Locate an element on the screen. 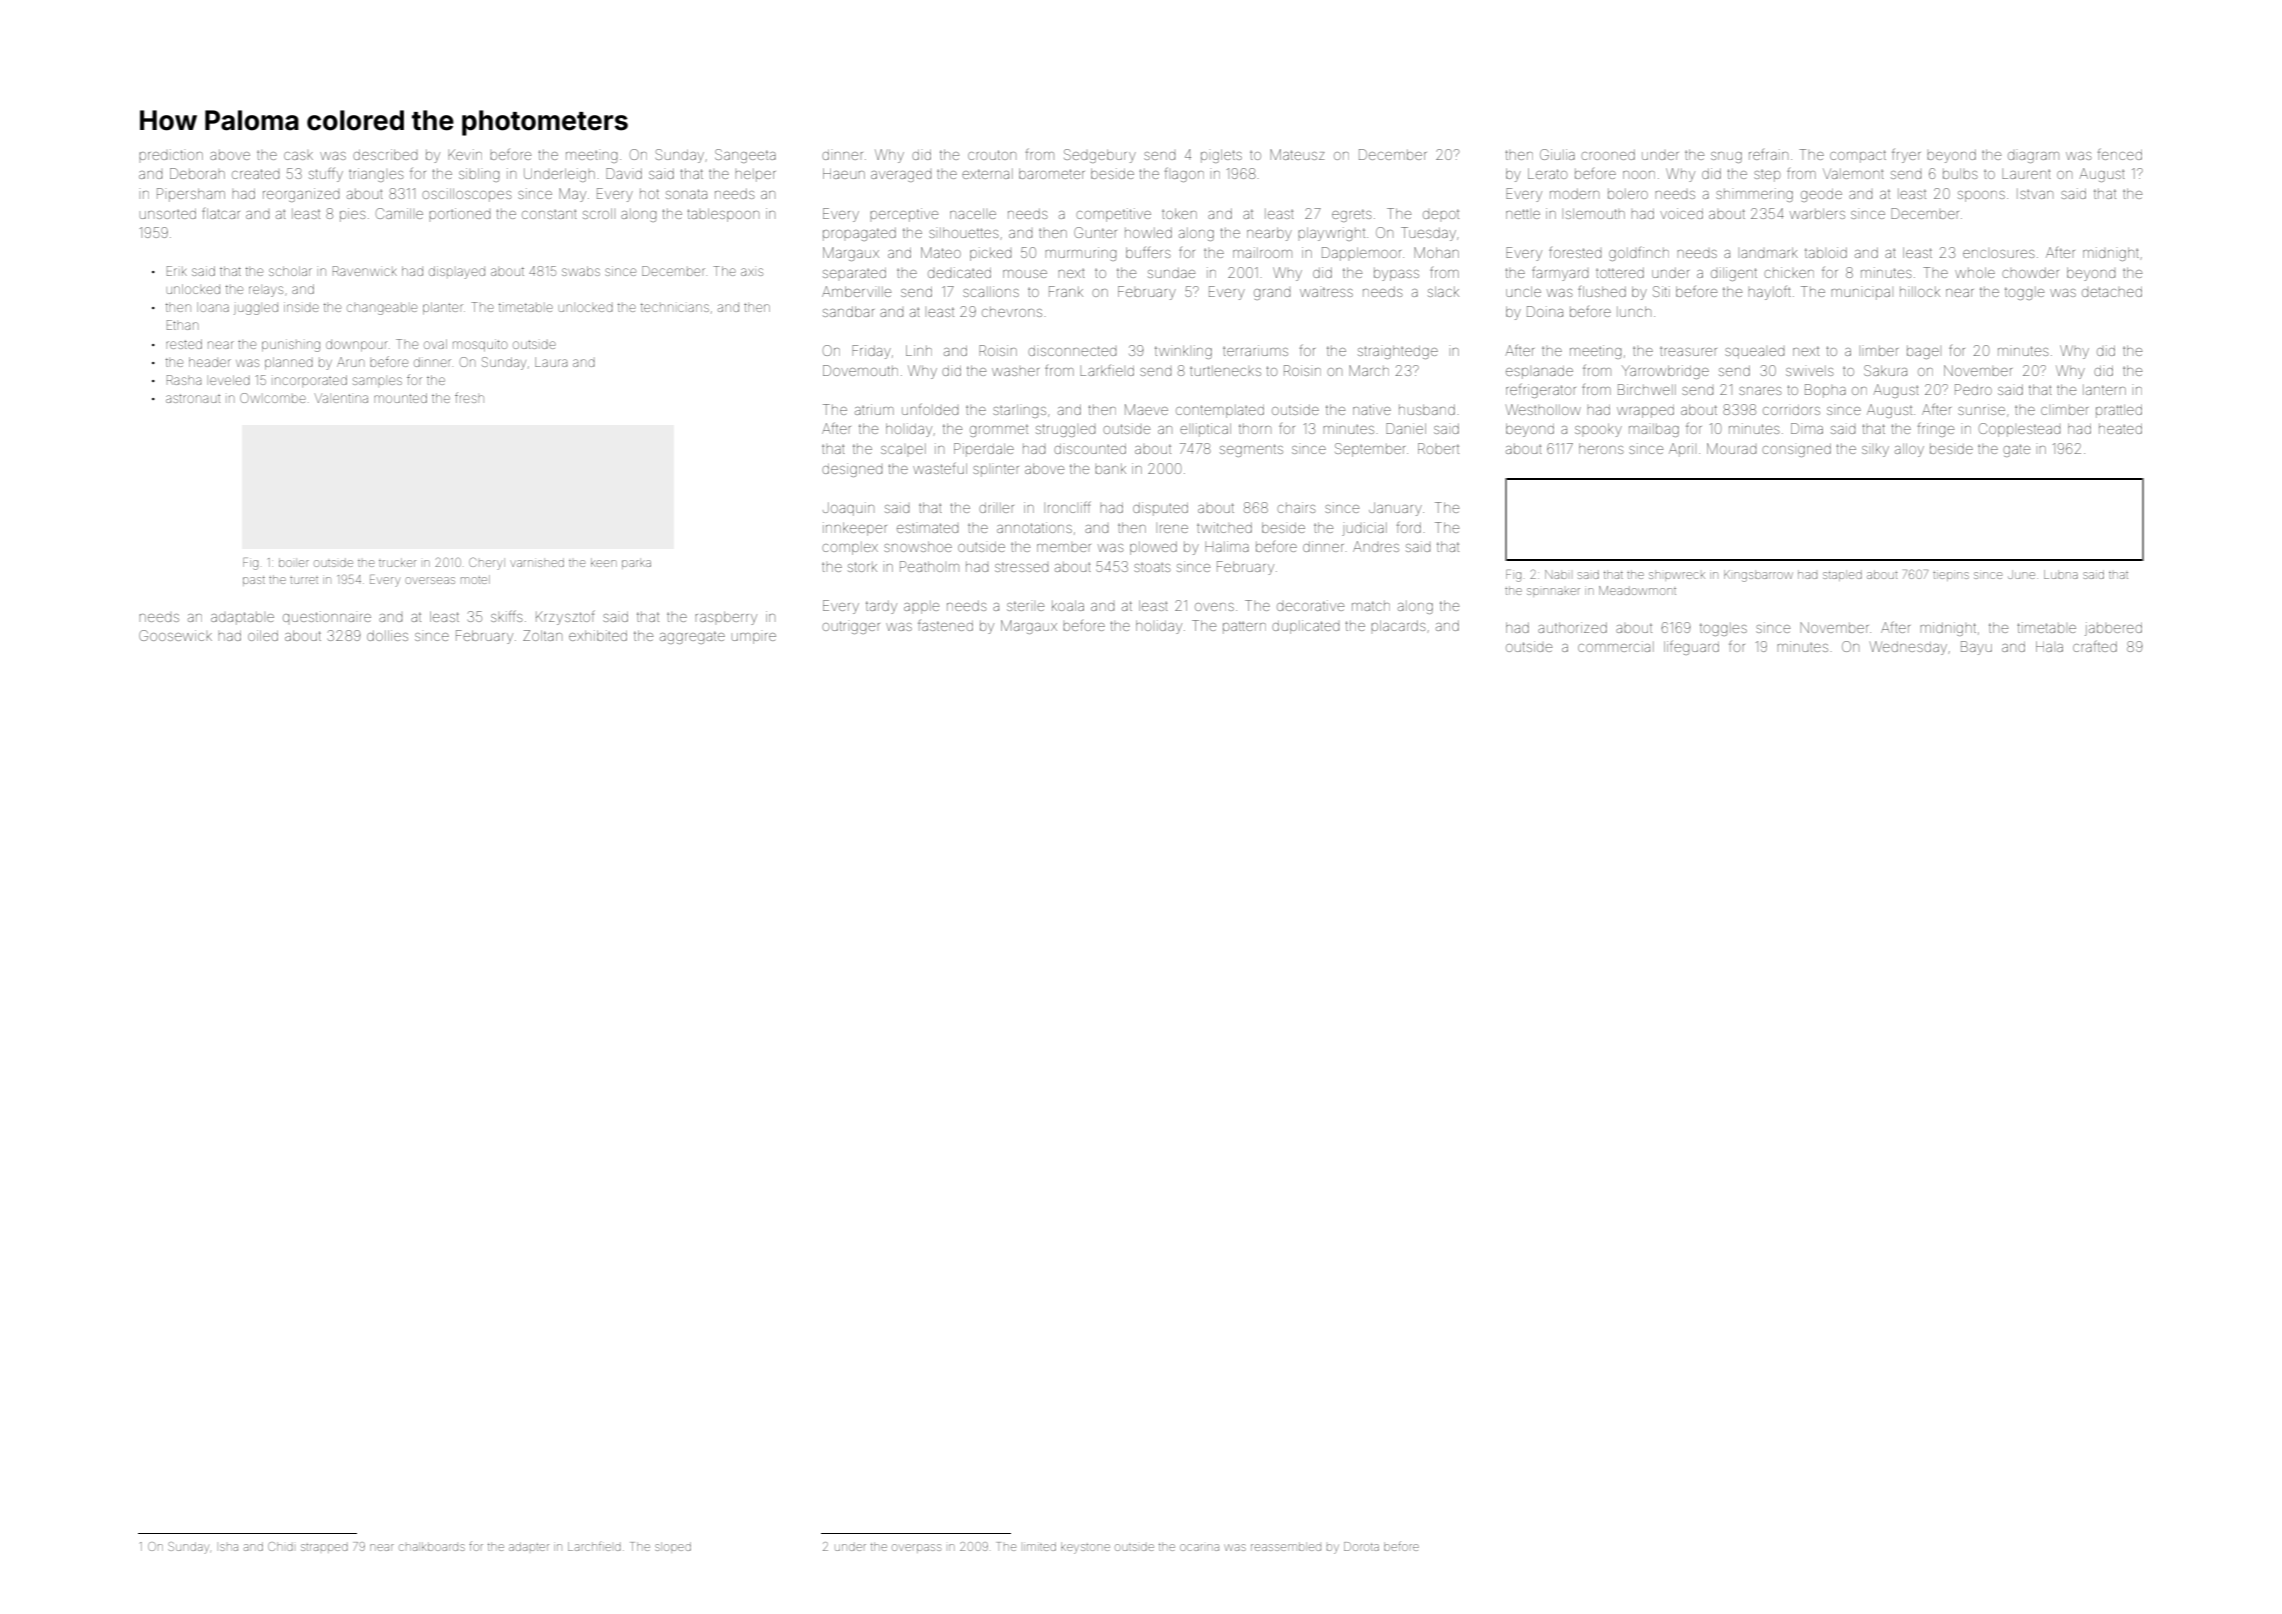 The width and height of the screenshot is (2282, 1614). Goosewick is located at coordinates (175, 635).
